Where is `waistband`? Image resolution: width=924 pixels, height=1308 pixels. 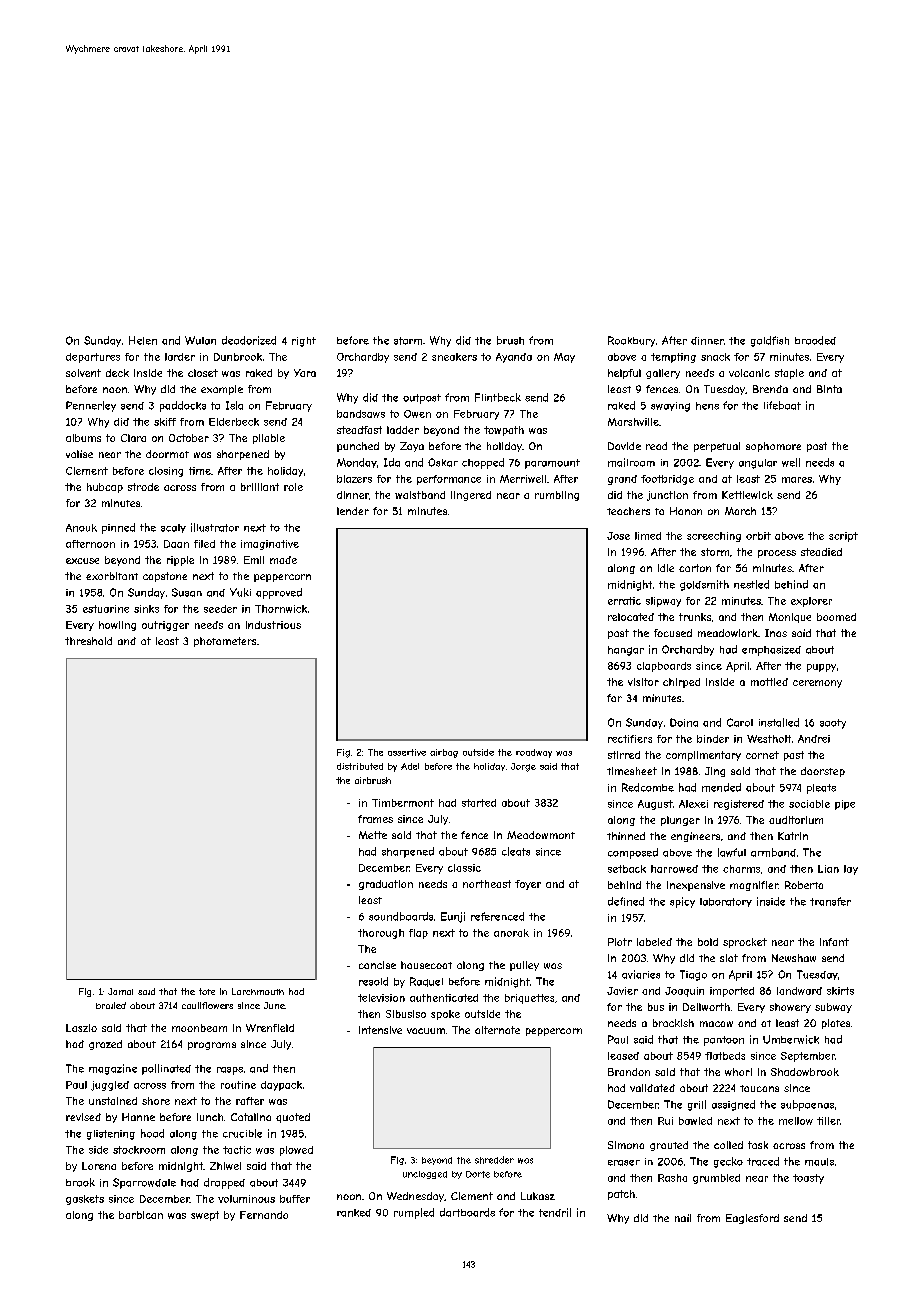
waistband is located at coordinates (420, 495).
